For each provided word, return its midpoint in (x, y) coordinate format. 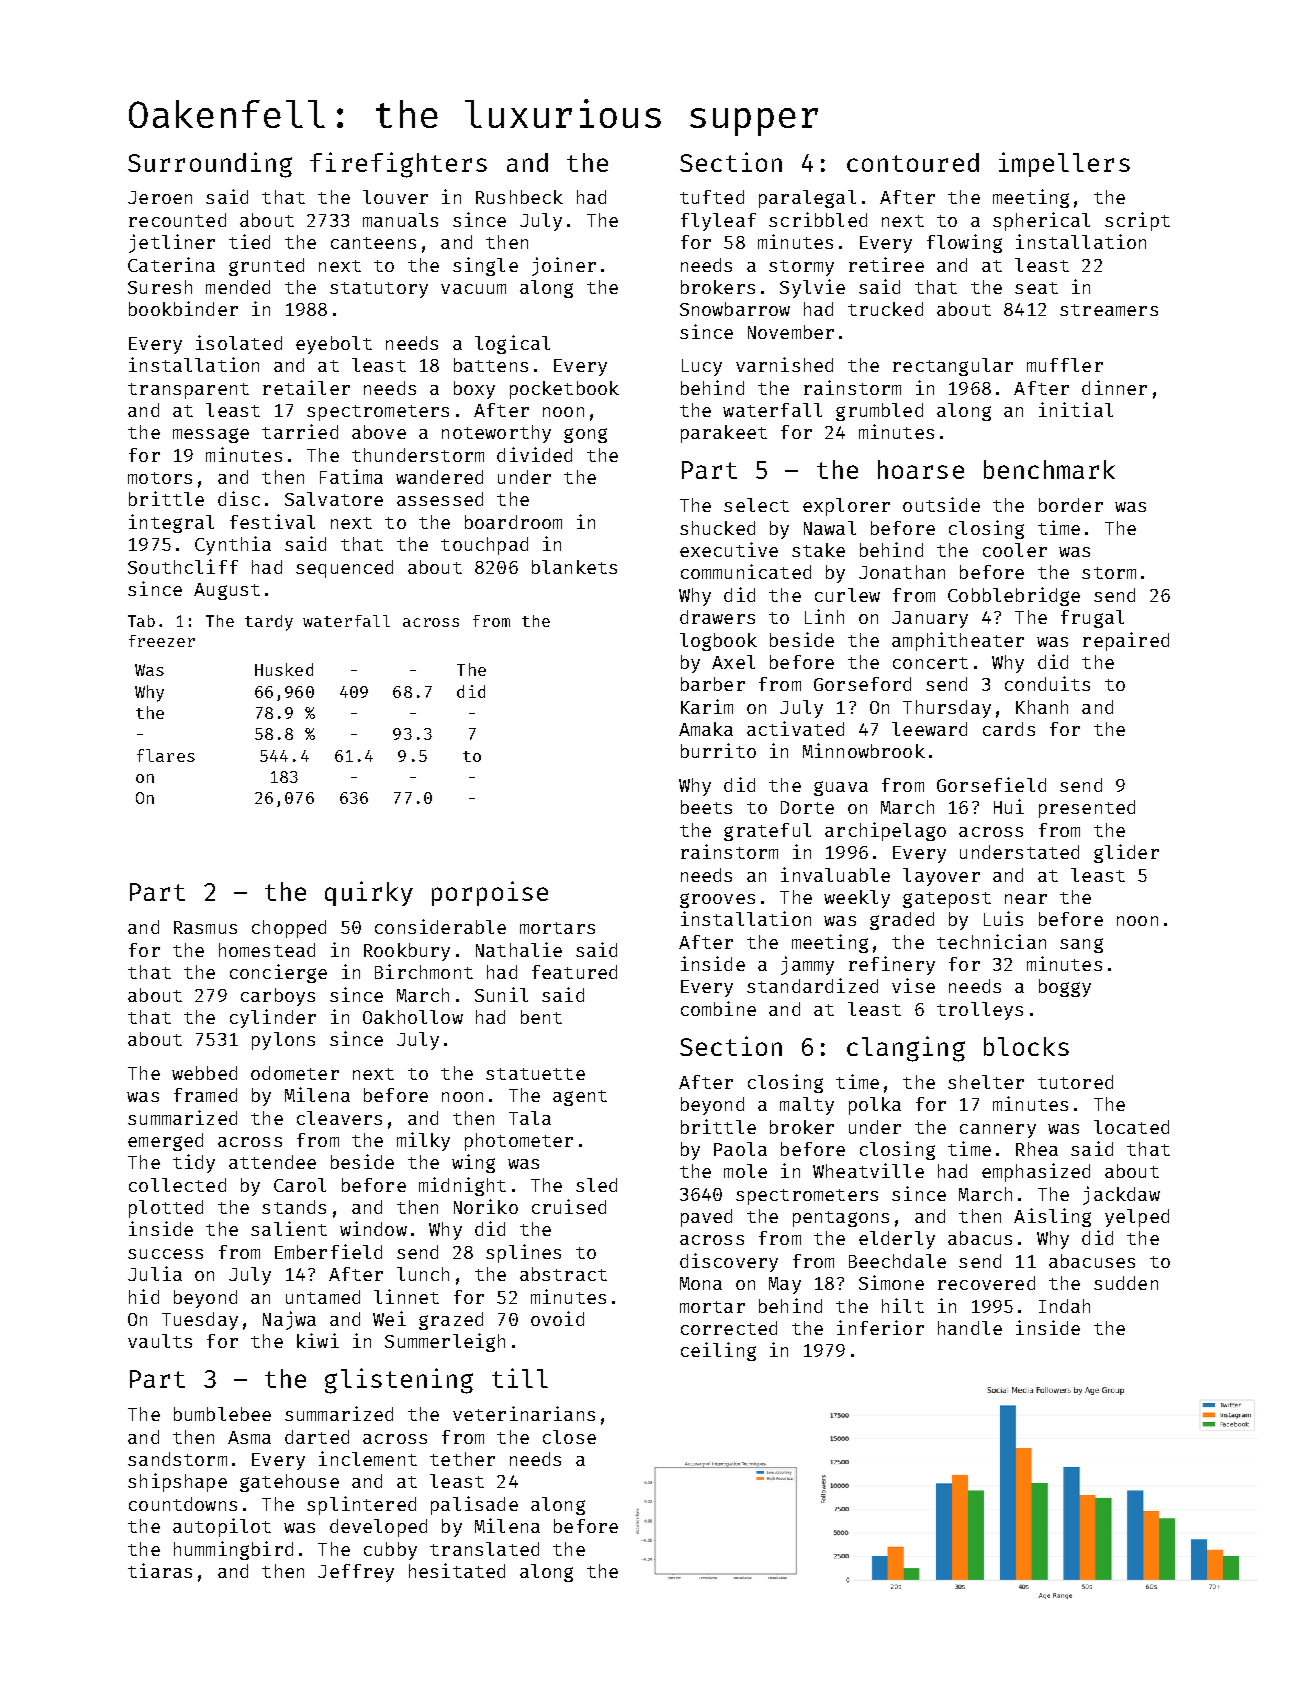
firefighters (398, 165)
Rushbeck (519, 197)
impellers (1064, 164)
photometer (519, 1142)
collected (177, 1185)
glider (1126, 853)
